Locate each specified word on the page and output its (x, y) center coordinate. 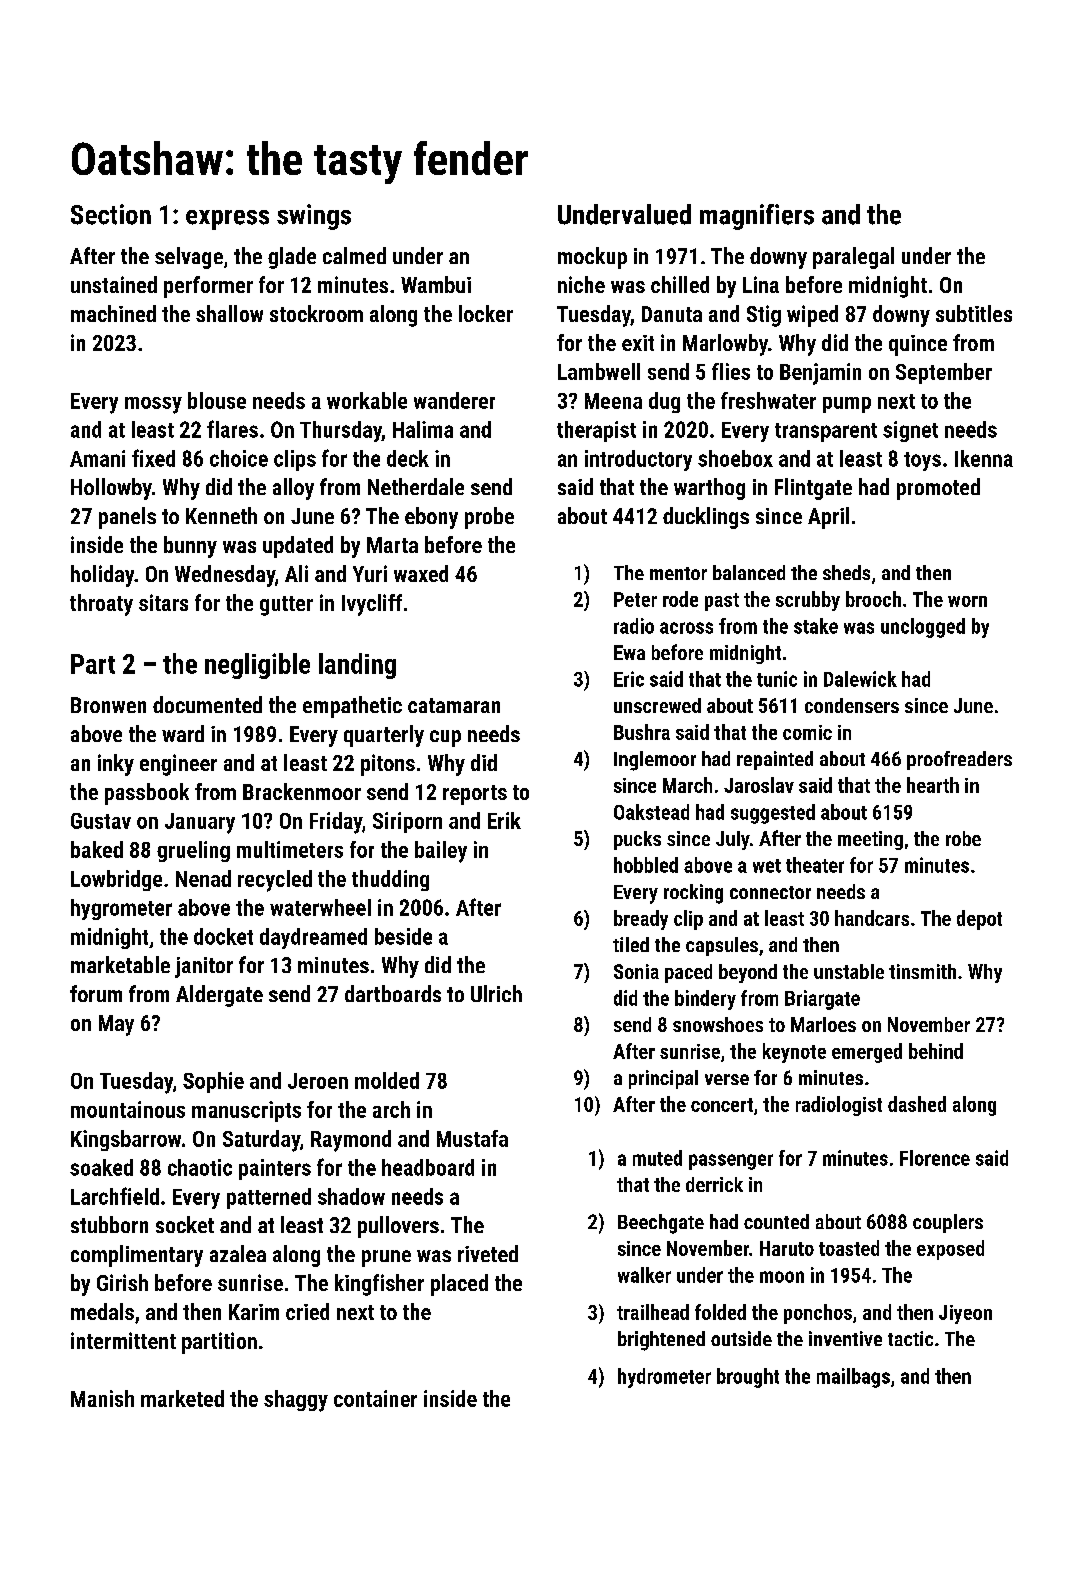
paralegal (853, 258)
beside (403, 936)
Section (111, 214)
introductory (638, 460)
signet (910, 431)
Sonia (636, 971)
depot (979, 920)
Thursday (341, 431)
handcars (872, 918)
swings (314, 217)
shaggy (296, 1401)
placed (459, 1285)
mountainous (128, 1109)
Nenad (203, 878)
